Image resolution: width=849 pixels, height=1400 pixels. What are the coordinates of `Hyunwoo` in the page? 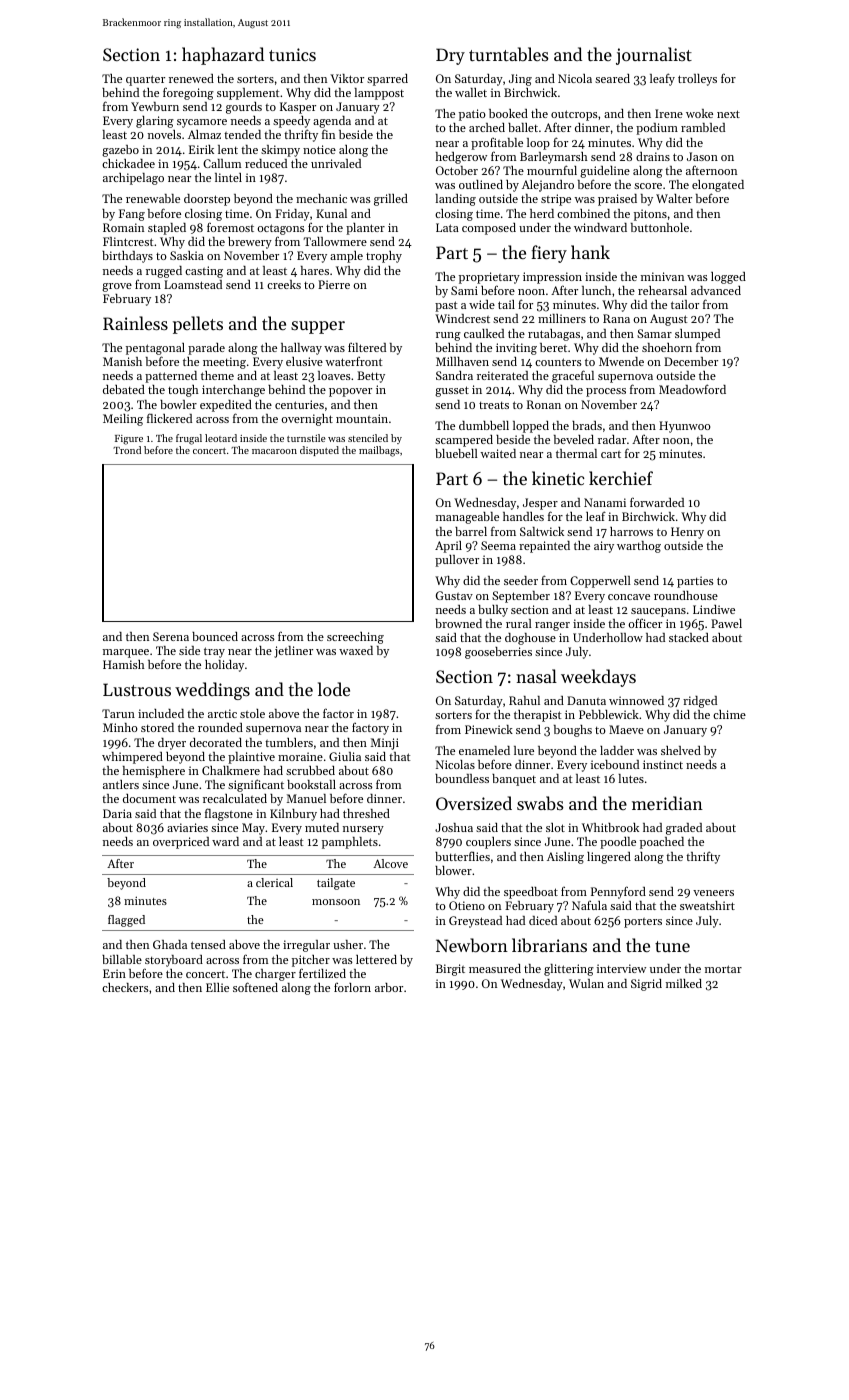 It's located at (685, 427).
